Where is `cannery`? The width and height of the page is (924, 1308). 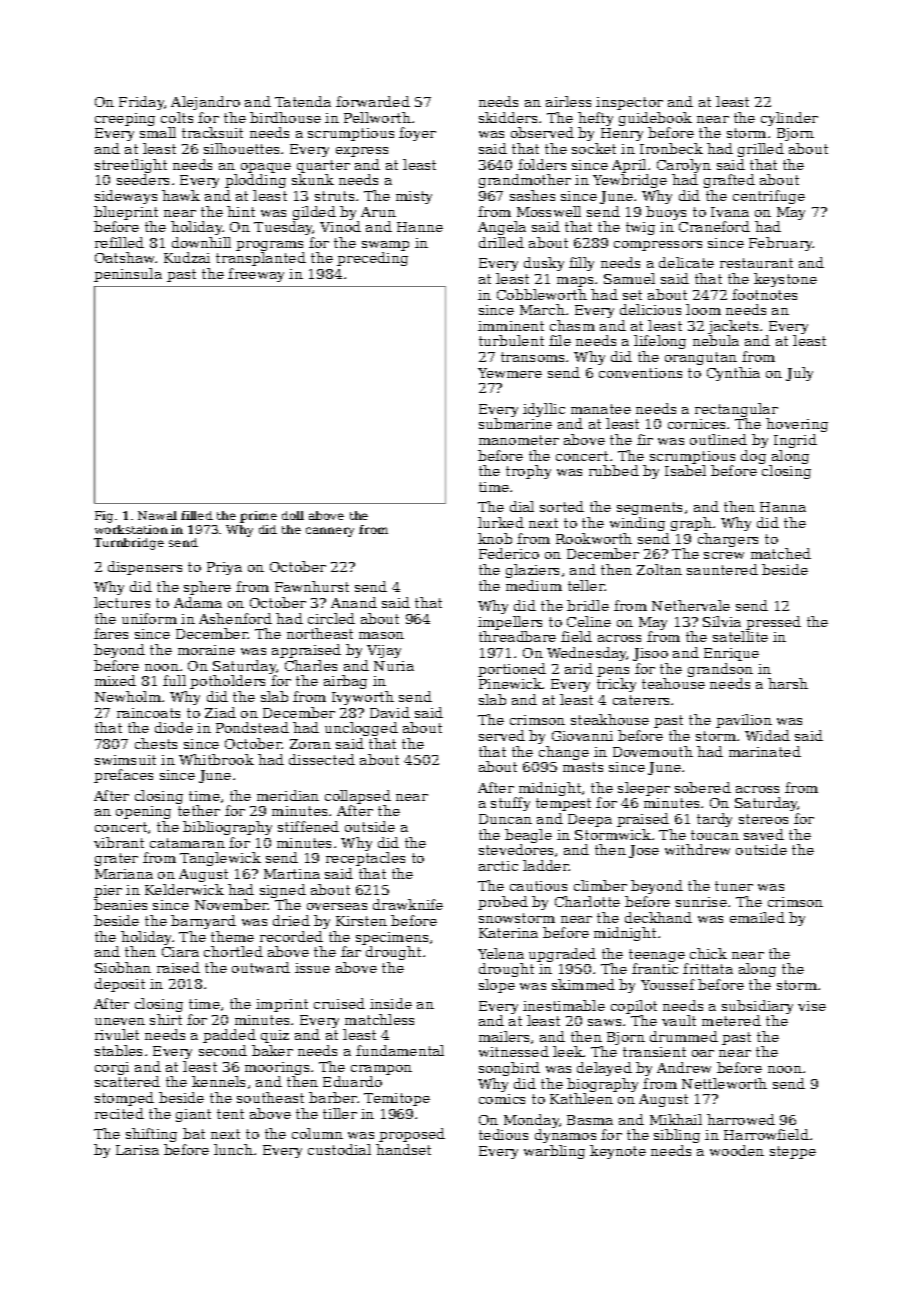 cannery is located at coordinates (330, 532).
